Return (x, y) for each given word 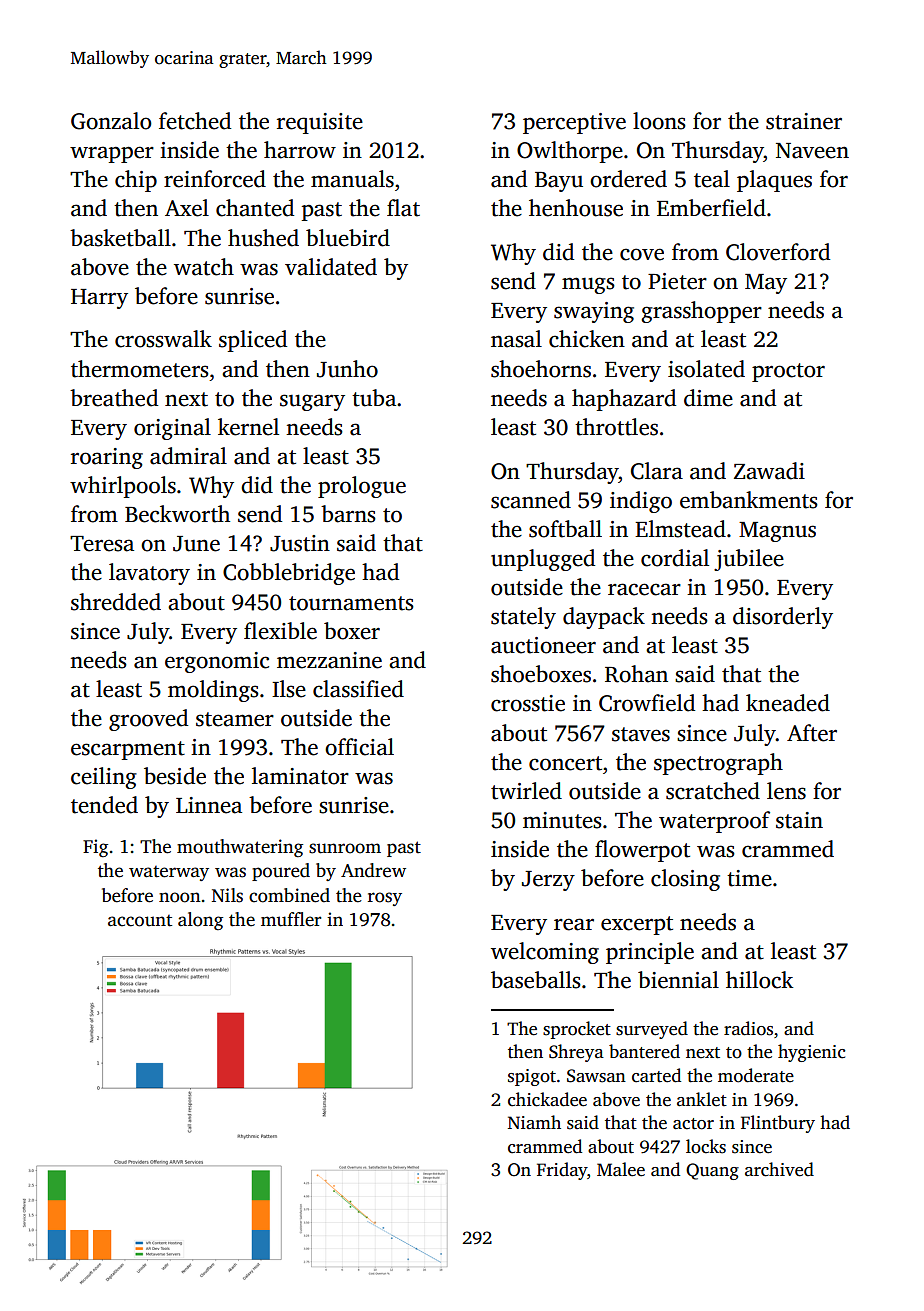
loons (659, 121)
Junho (347, 369)
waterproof (714, 822)
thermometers (140, 369)
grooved (148, 720)
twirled (526, 791)
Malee (621, 1169)
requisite (320, 123)
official (359, 747)
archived (779, 1169)
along (200, 921)
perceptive (574, 123)
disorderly (783, 618)
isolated (706, 369)
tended (104, 805)
